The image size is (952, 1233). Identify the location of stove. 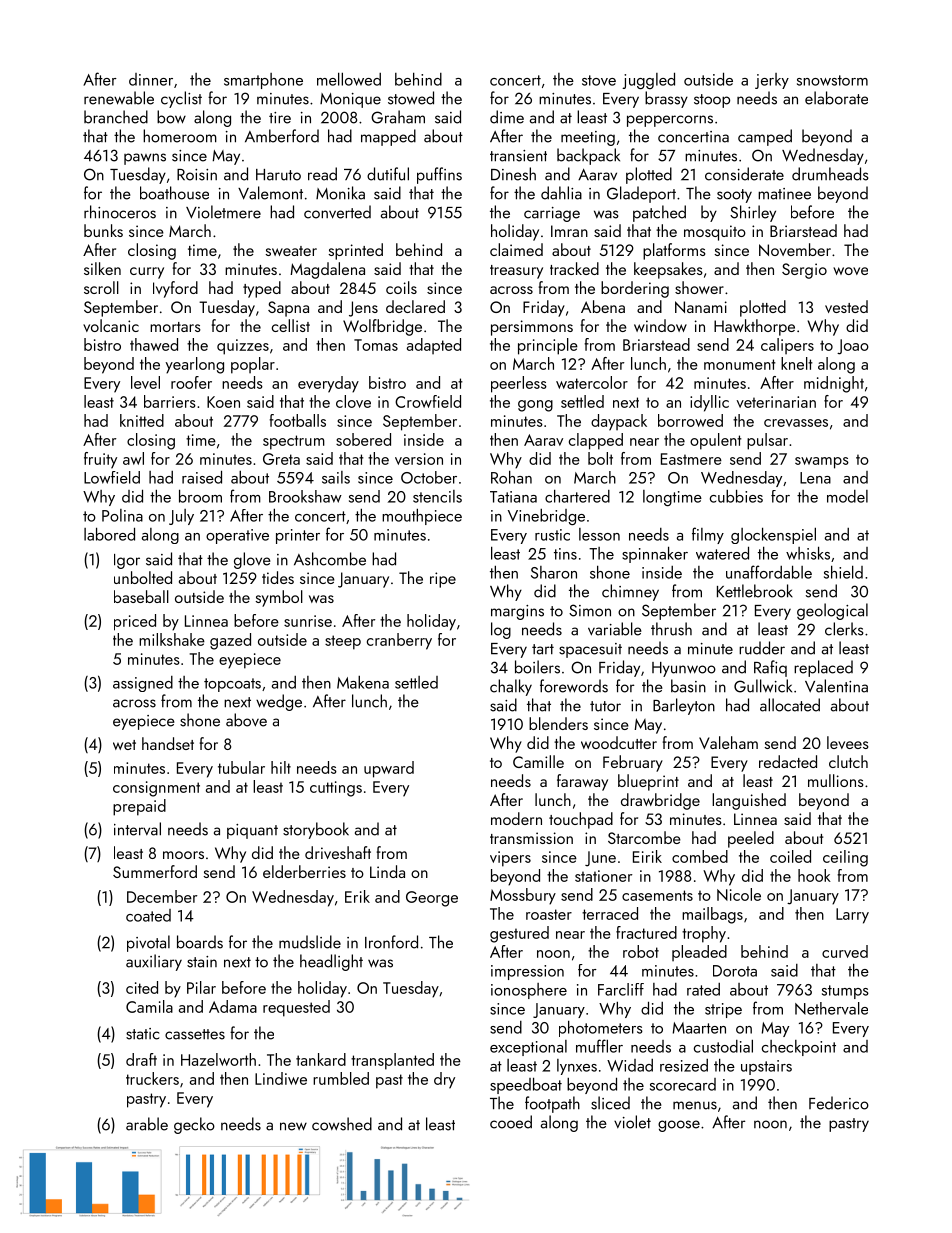
(599, 80).
